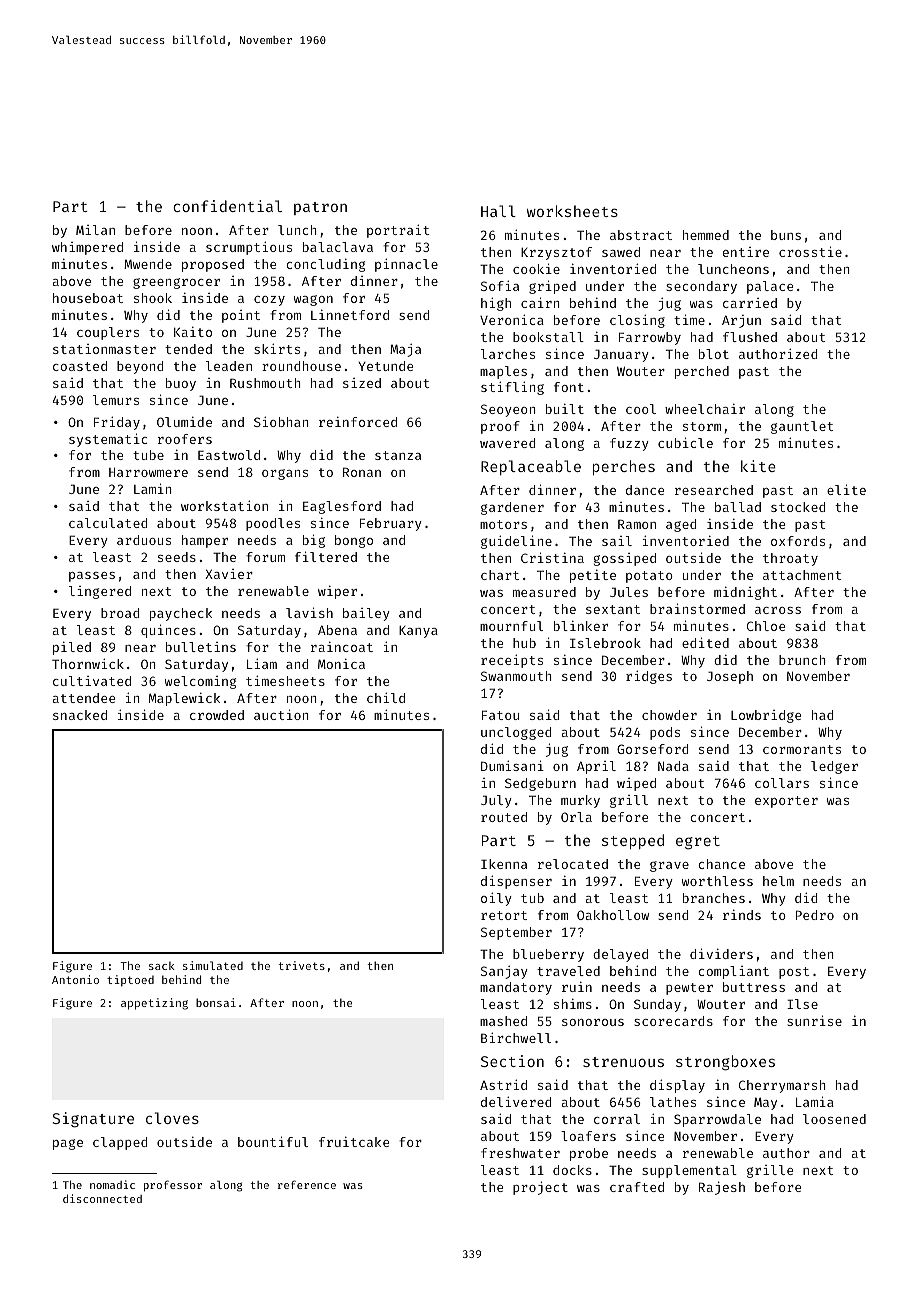 This document has height=1314, width=924. I want to click on carried, so click(750, 303).
